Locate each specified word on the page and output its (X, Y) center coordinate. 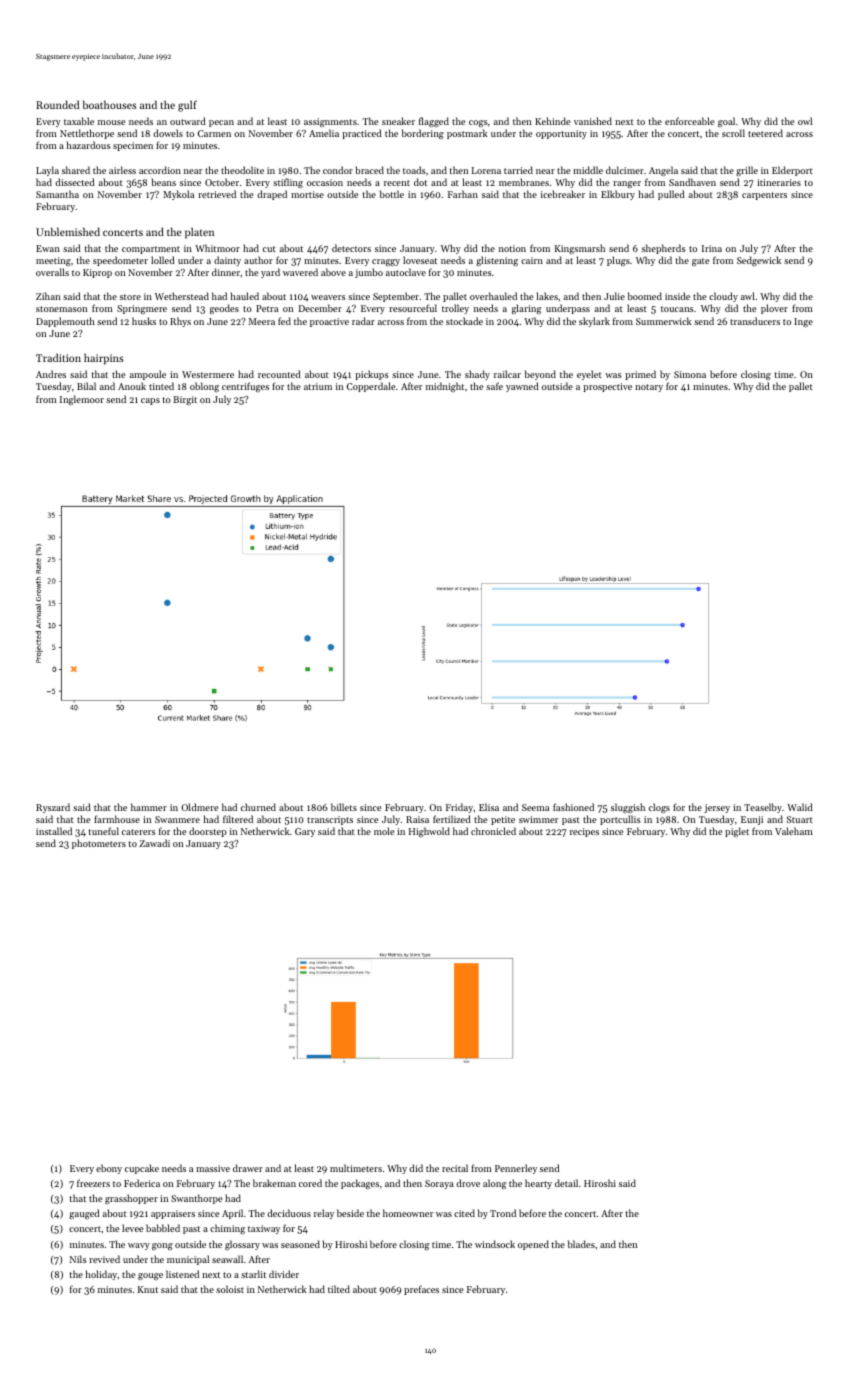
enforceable (689, 121)
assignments (330, 122)
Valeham (794, 831)
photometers (99, 844)
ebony (109, 1169)
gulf (187, 106)
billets (344, 807)
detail (566, 1183)
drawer (248, 1168)
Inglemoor (82, 400)
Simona (690, 374)
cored (310, 1183)
